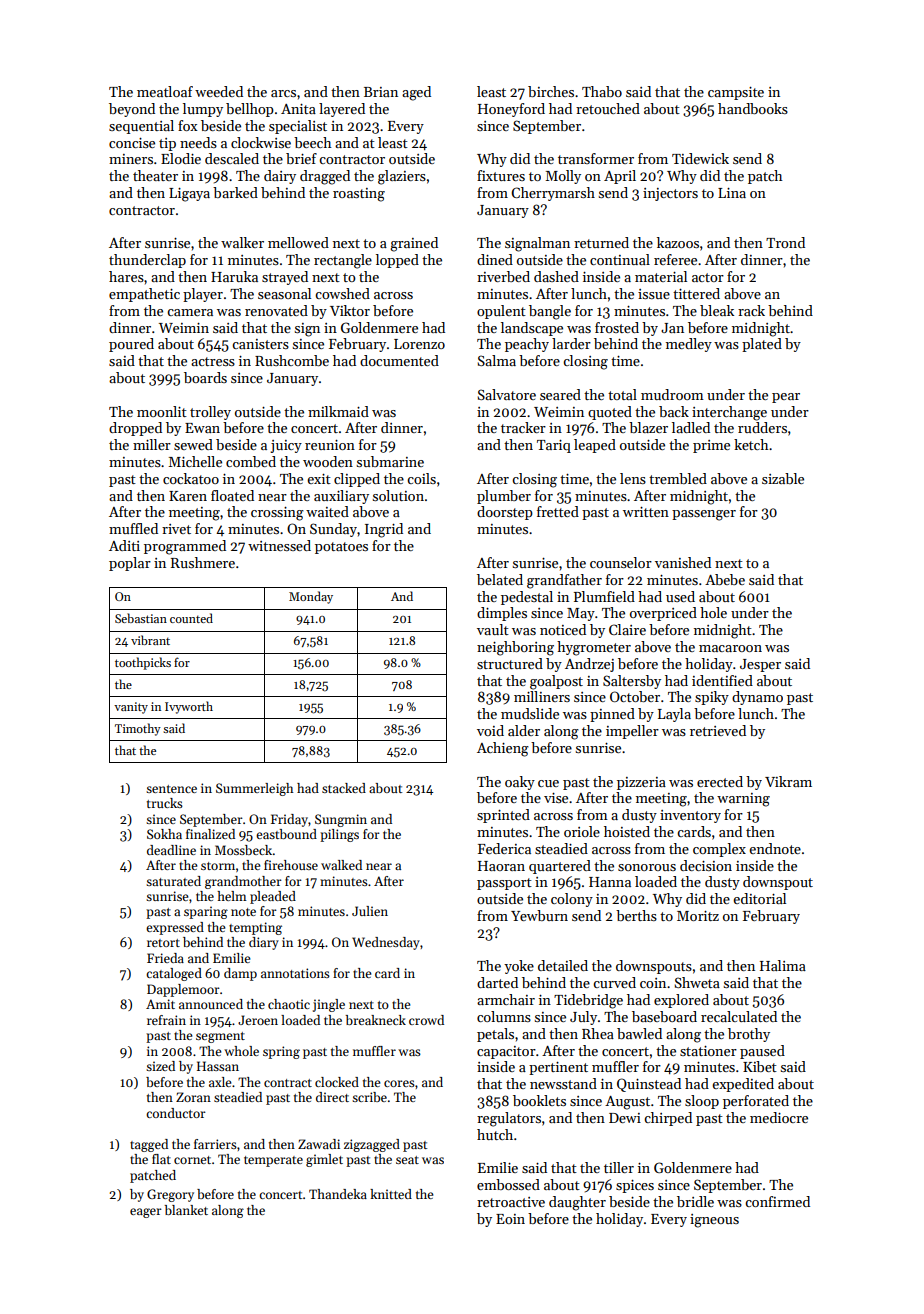 The image size is (924, 1314). I want to click on blanket, so click(186, 1210).
